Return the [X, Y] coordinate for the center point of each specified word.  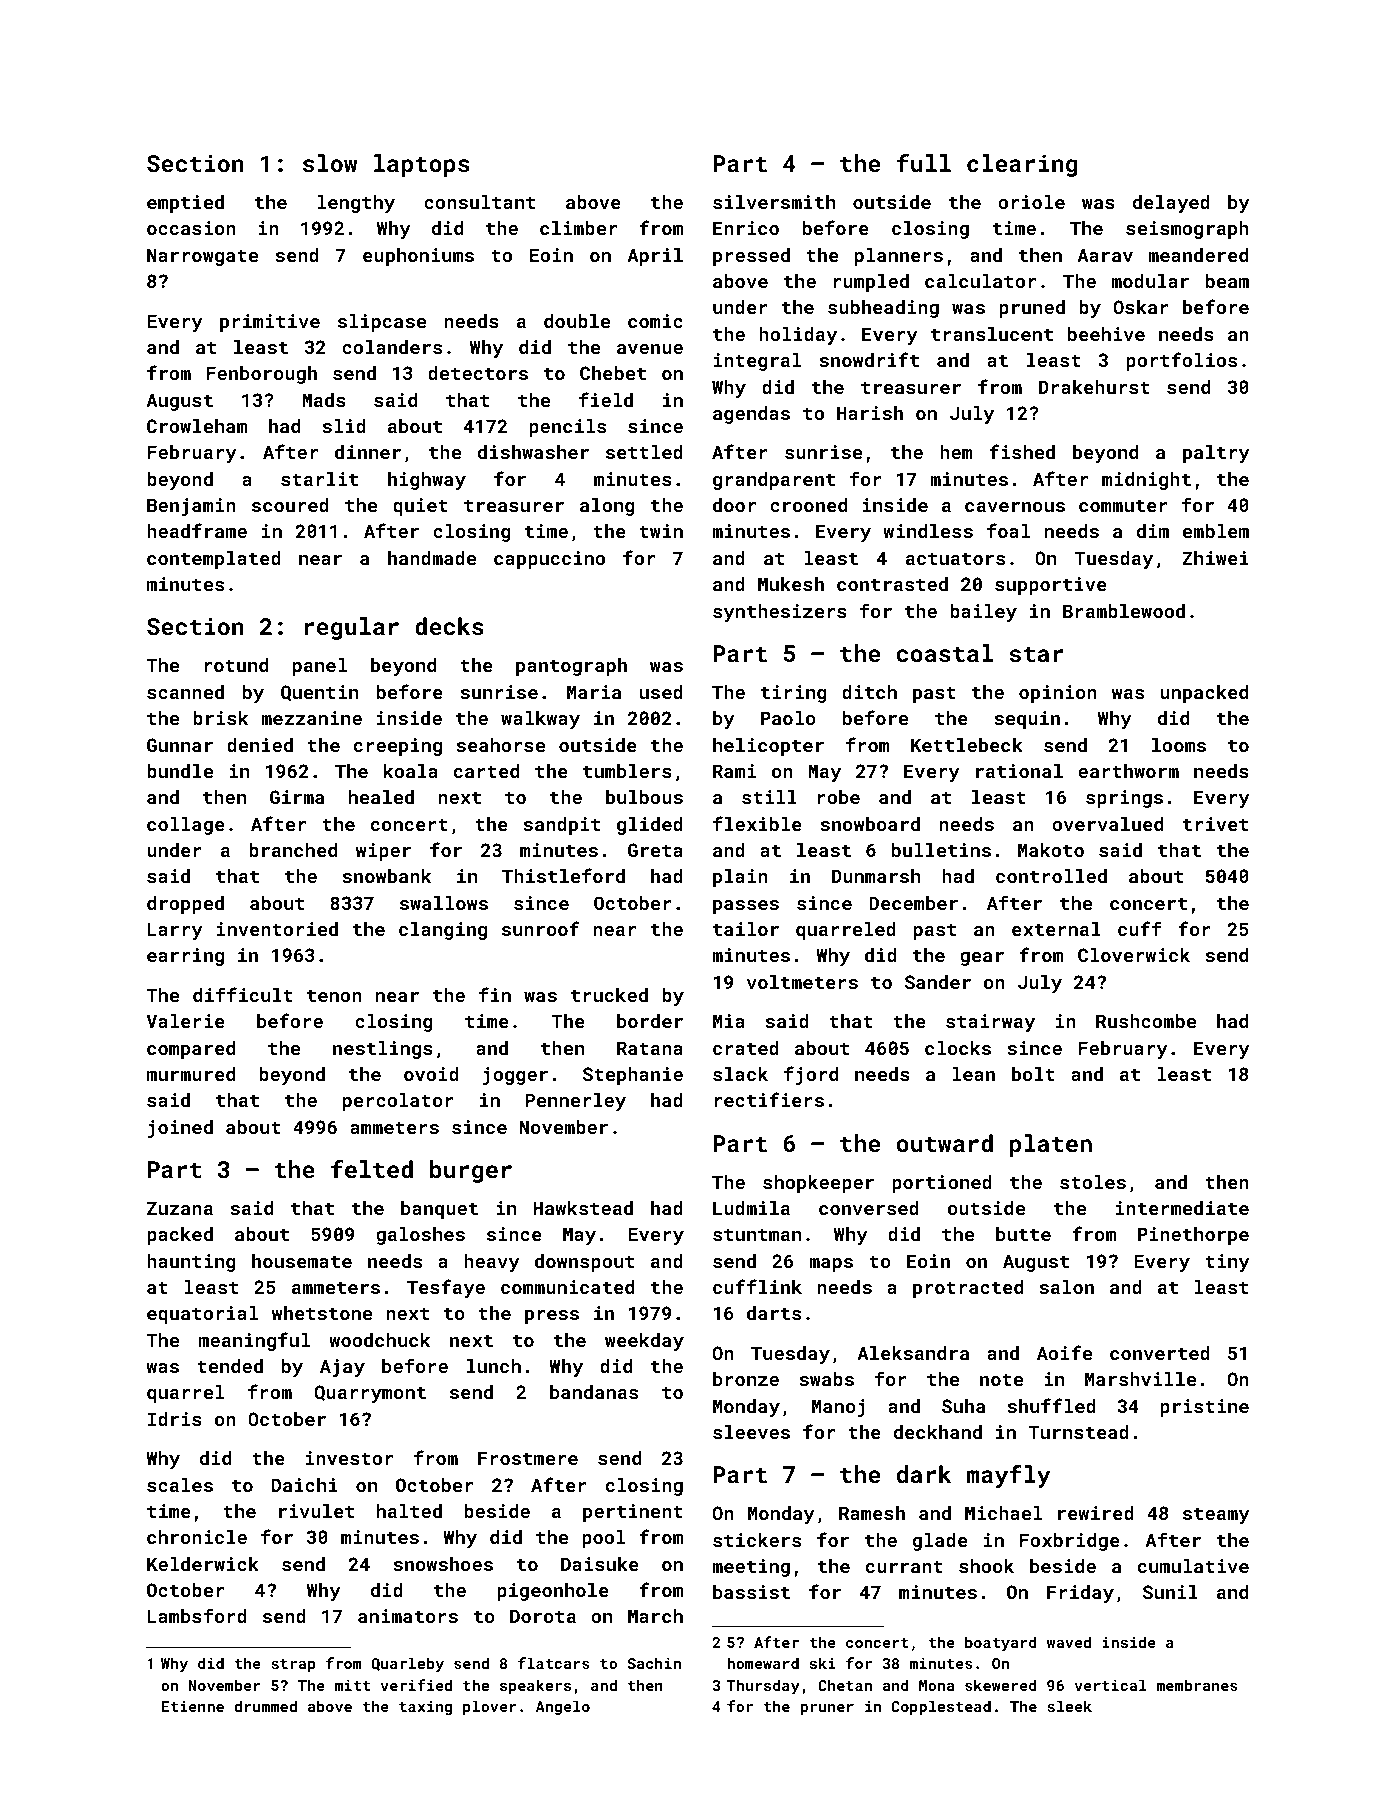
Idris [175, 1419]
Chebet [613, 373]
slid [344, 426]
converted [1160, 1353]
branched [293, 850]
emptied [185, 204]
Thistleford [563, 875]
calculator [980, 281]
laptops [422, 165]
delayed [1171, 204]
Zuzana [180, 1208]
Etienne [193, 1706]
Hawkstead [583, 1208]
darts [774, 1313]
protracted [968, 1289]
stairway [990, 1023]
